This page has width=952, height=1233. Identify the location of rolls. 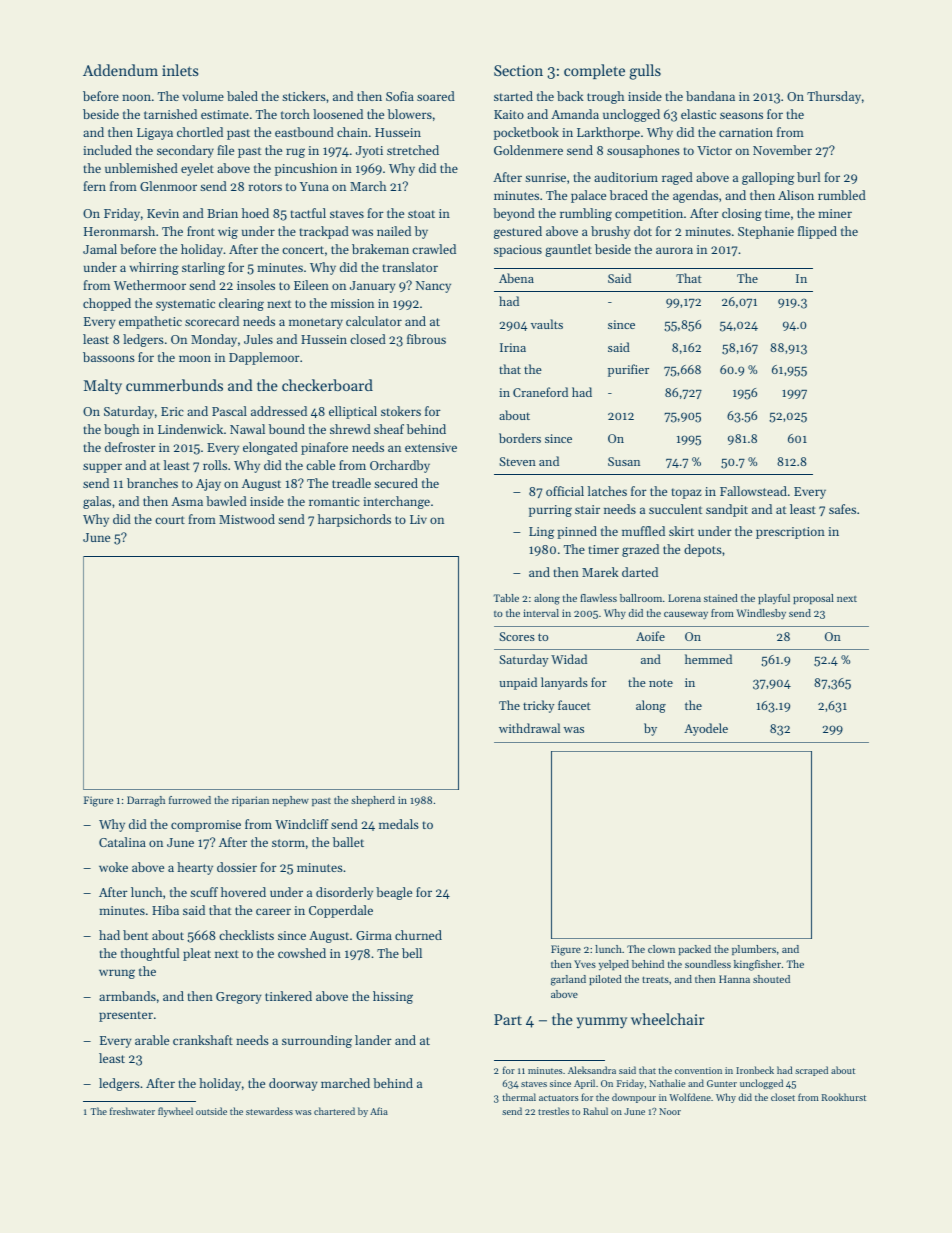
(215, 465).
